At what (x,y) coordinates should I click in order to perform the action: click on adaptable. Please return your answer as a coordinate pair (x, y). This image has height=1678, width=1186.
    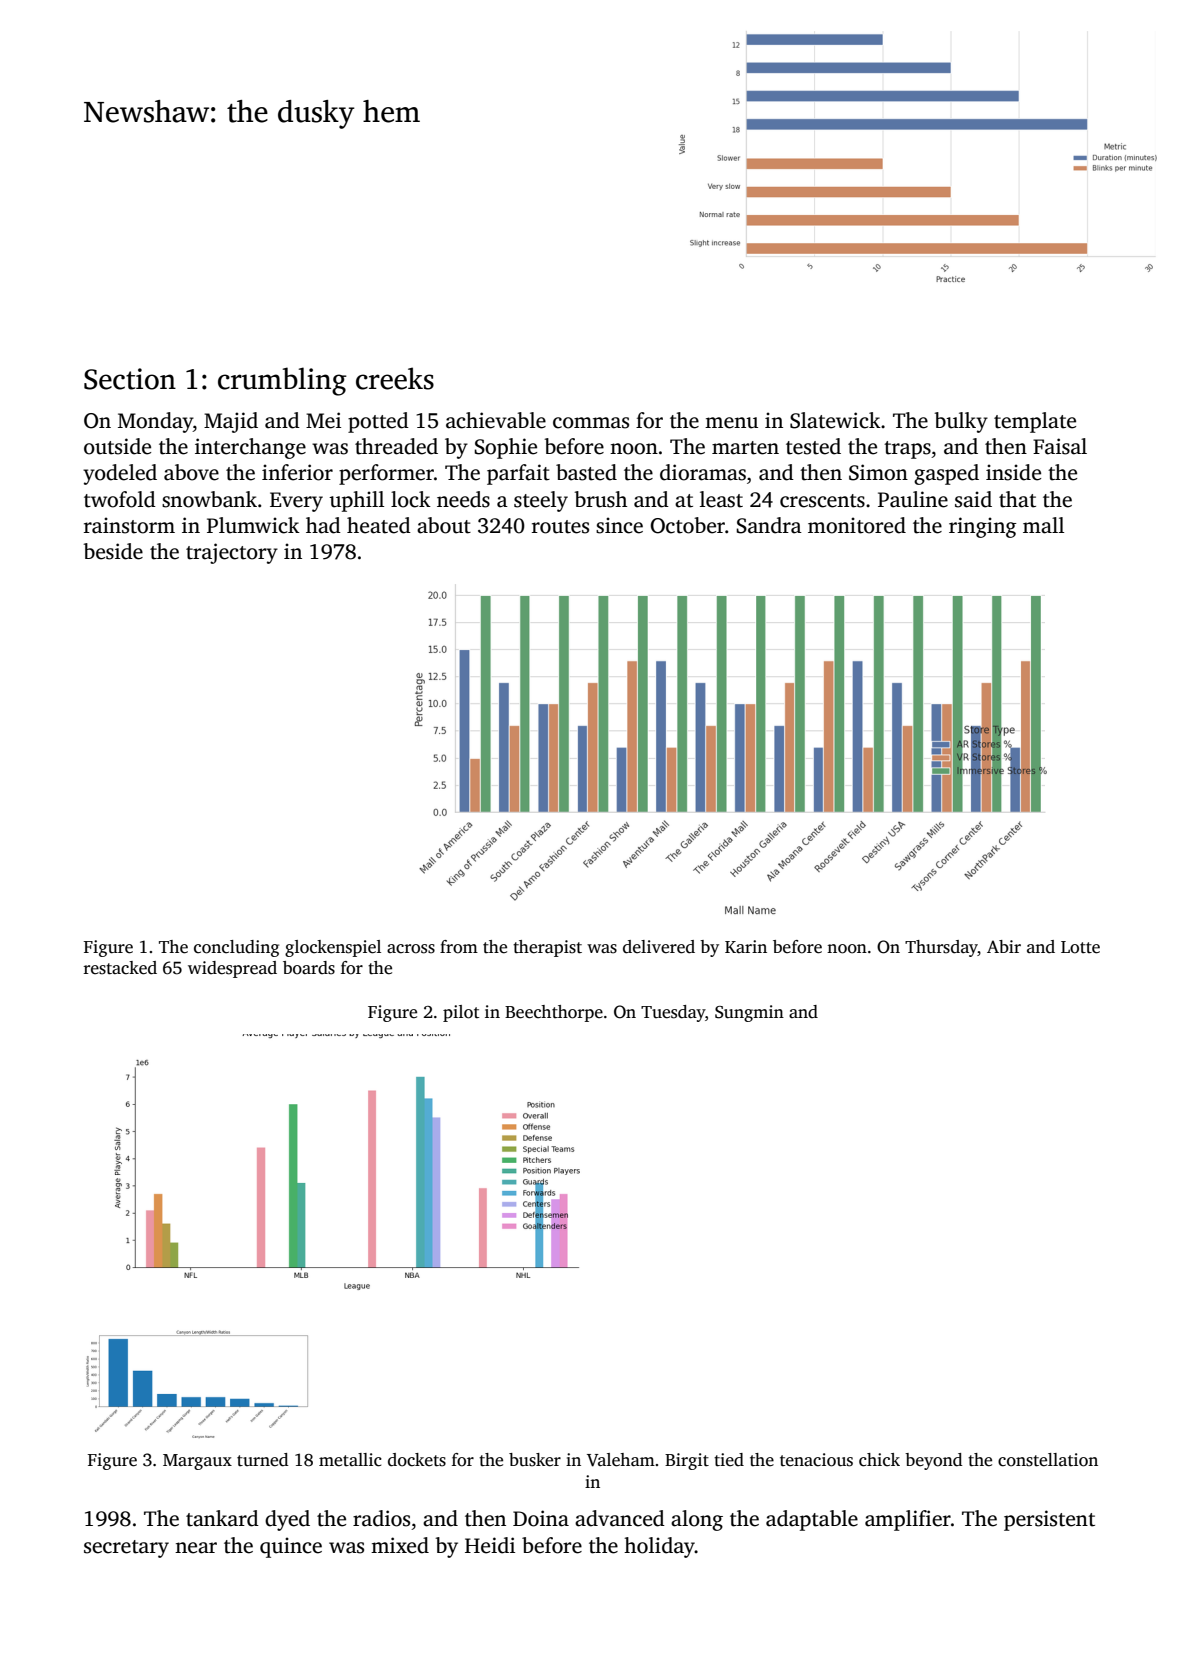
    Looking at the image, I should click on (812, 1520).
